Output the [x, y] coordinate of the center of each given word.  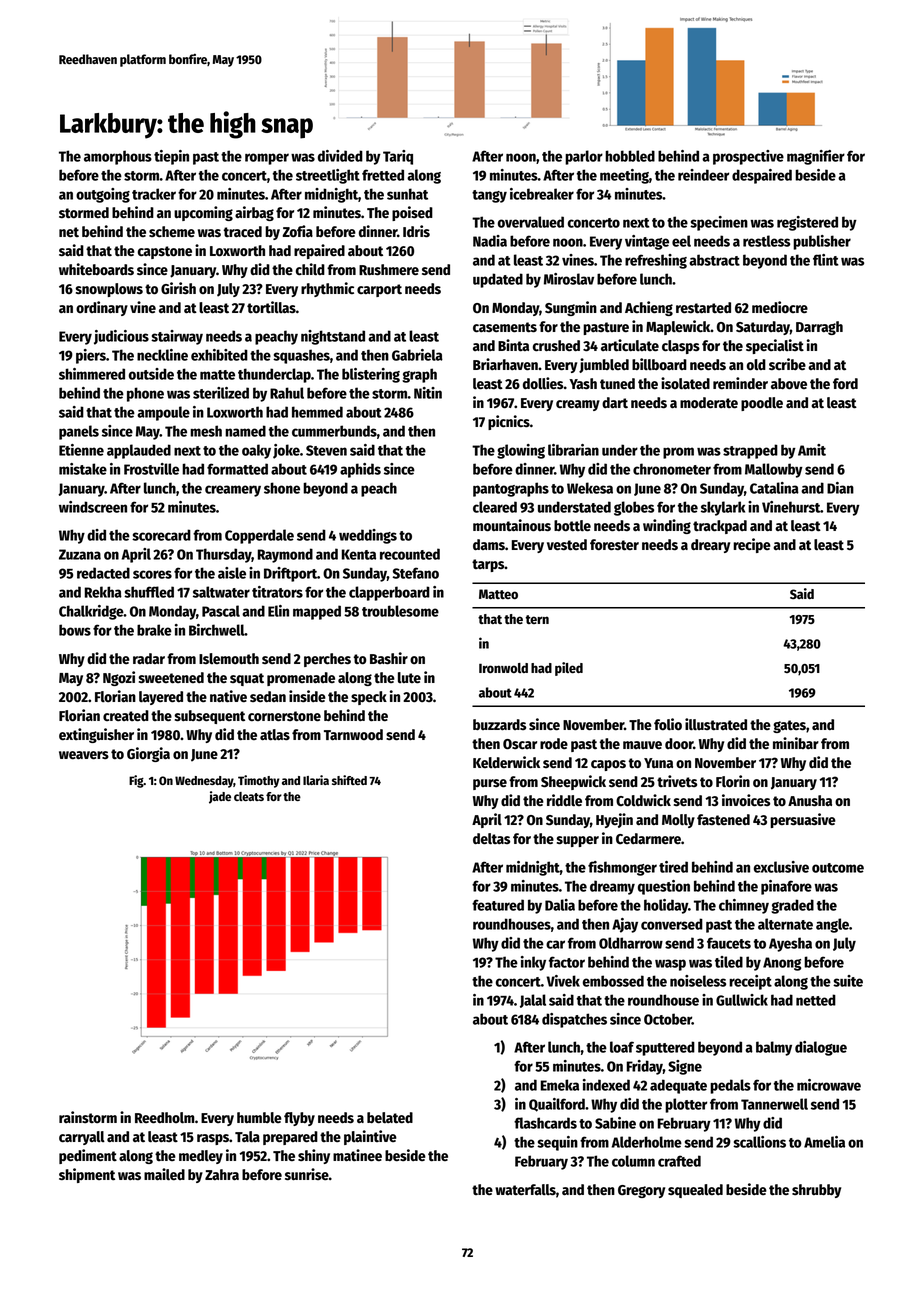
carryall [82, 1138]
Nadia [490, 241]
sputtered [665, 1048]
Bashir [389, 658]
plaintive [370, 1137]
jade [220, 797]
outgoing [103, 195]
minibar [796, 743]
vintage [647, 242]
